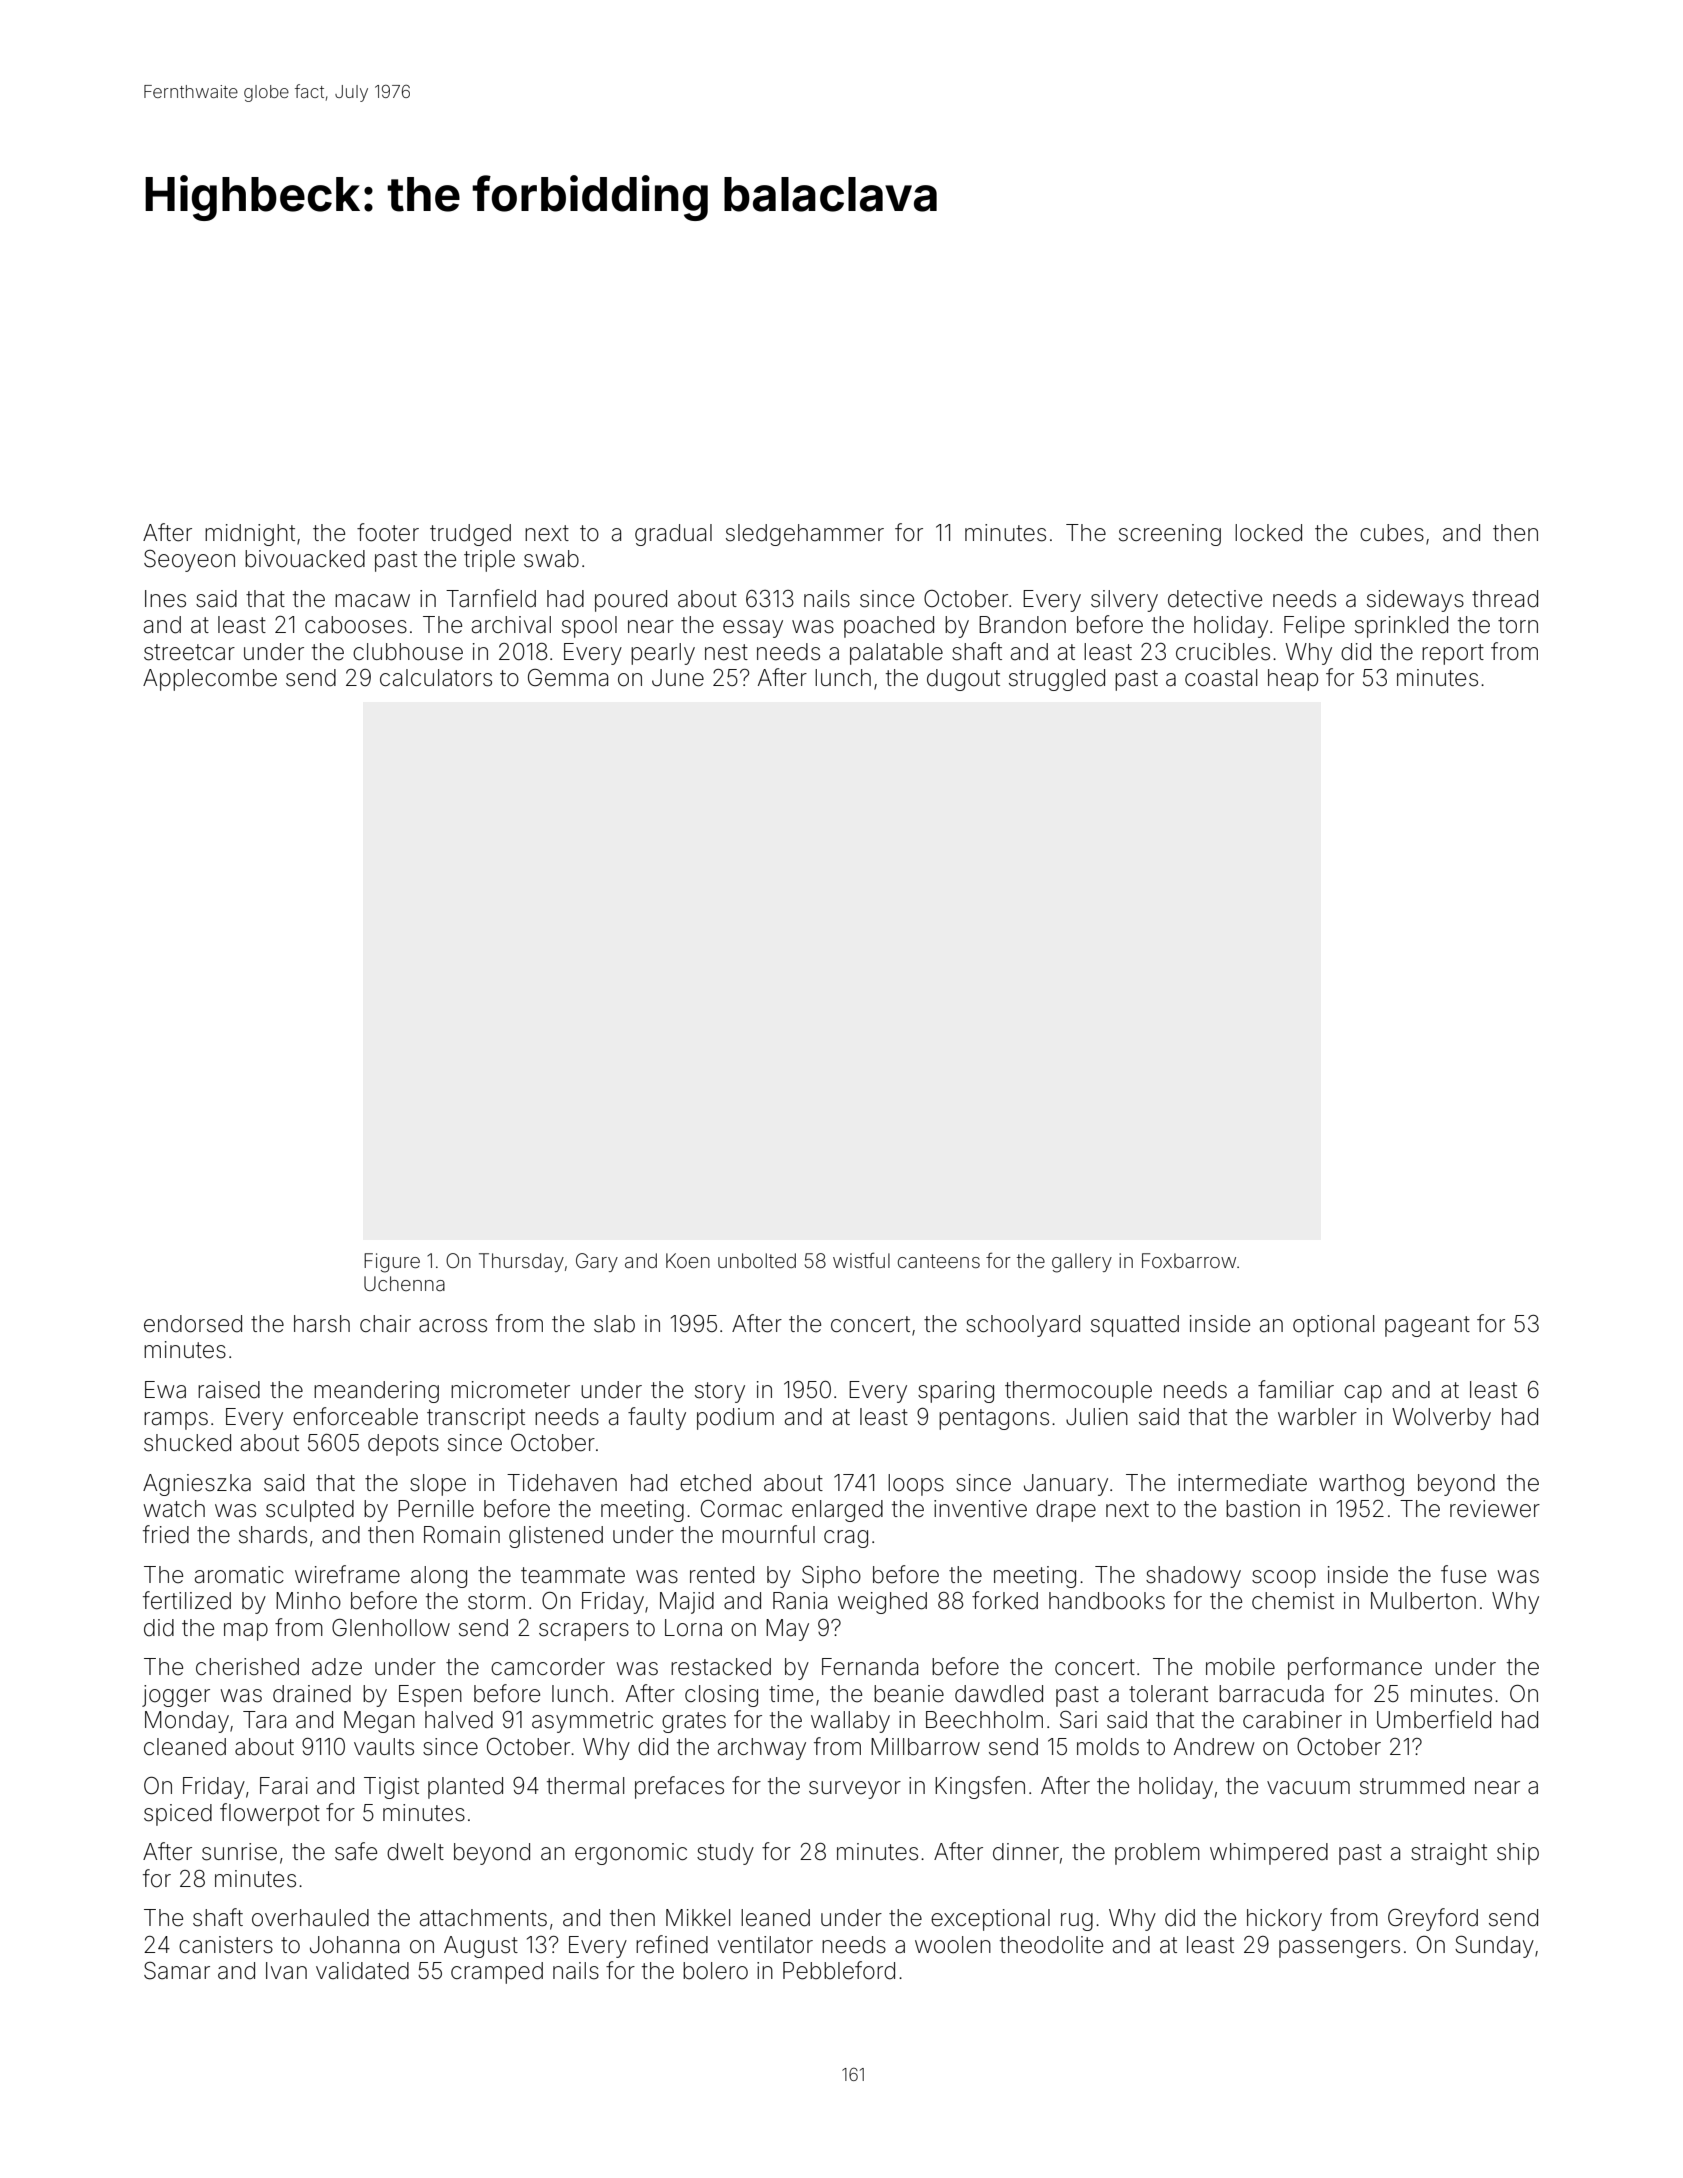 The image size is (1683, 2178). What do you see at coordinates (388, 532) in the screenshot?
I see `footer` at bounding box center [388, 532].
